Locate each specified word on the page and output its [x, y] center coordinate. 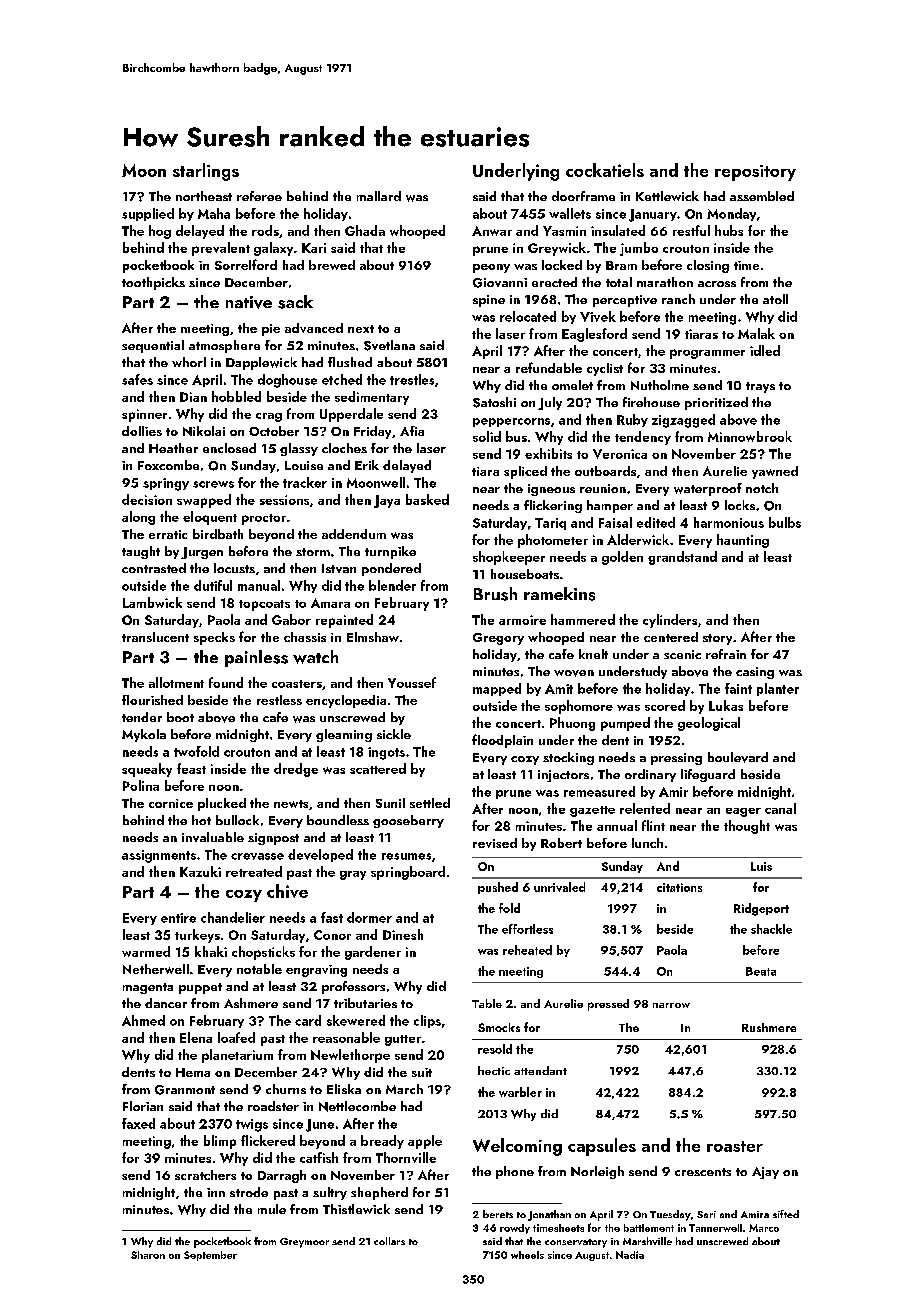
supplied [148, 214]
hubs [729, 230]
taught [141, 552]
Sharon [148, 1255]
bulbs [785, 522]
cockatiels [605, 170]
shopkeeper [509, 558]
